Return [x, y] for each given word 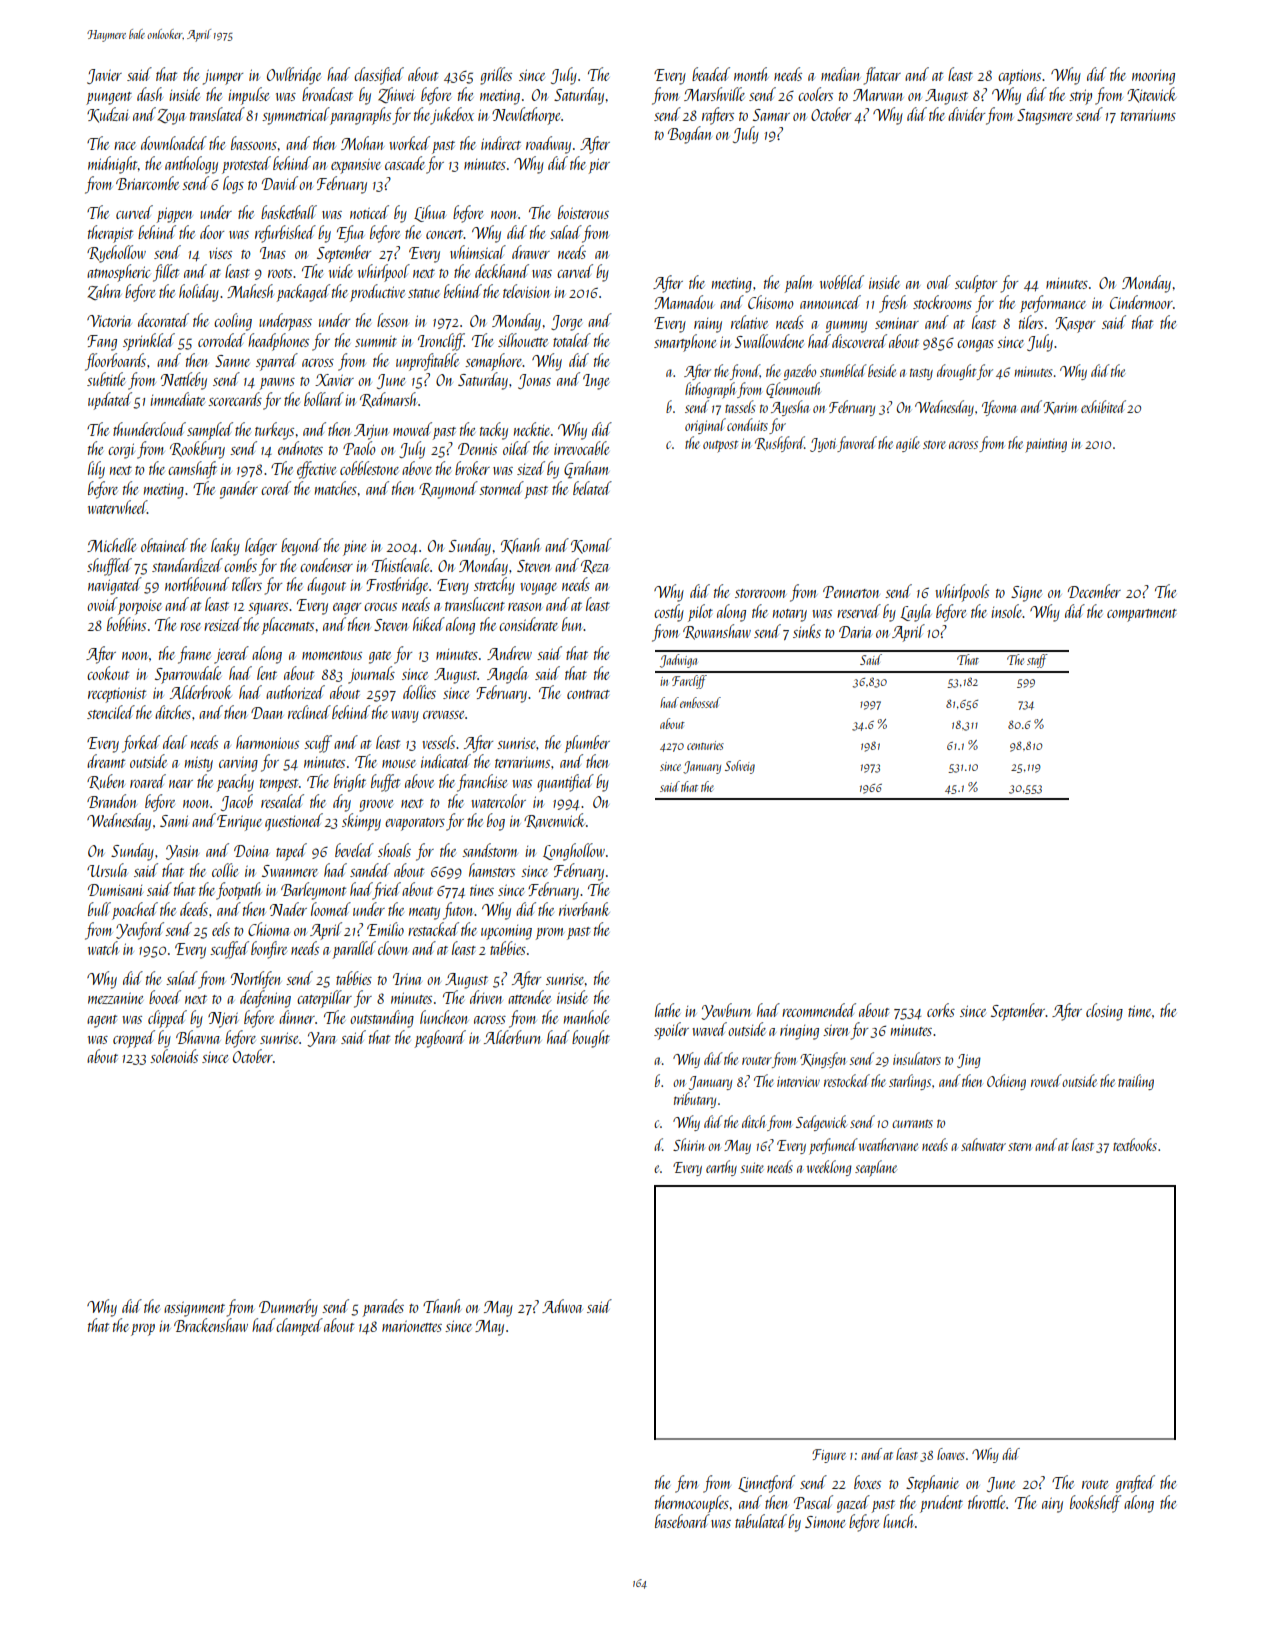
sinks [807, 631]
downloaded [174, 143]
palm [799, 284]
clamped [299, 1327]
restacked [433, 929]
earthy [721, 1168]
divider [966, 114]
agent [102, 1021]
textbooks [1135, 1144]
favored [857, 444]
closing [1104, 1012]
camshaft [192, 470]
